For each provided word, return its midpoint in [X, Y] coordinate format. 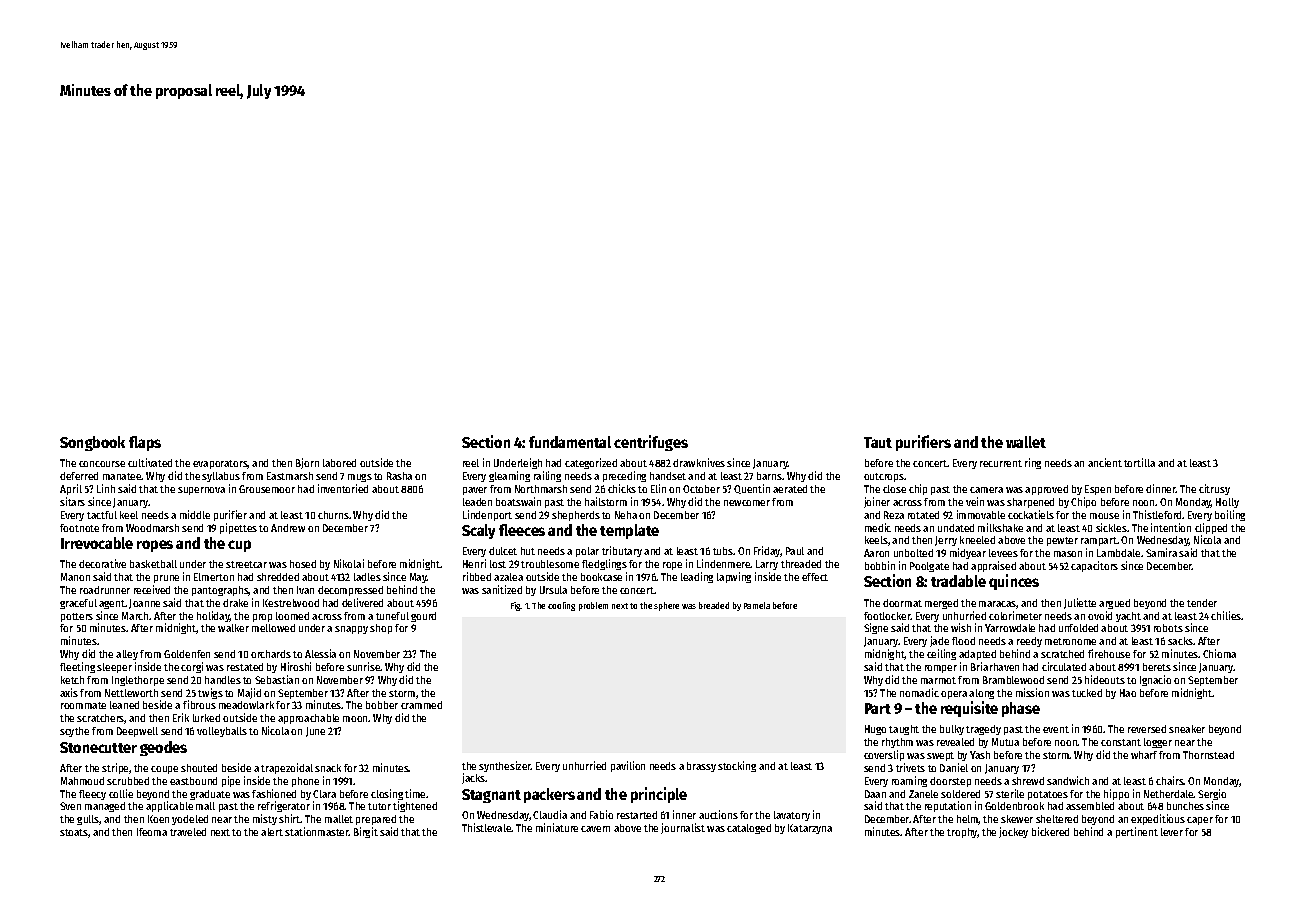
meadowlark [246, 705]
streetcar [246, 564]
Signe [876, 628]
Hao [1128, 693]
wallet [1026, 442]
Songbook [92, 443]
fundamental [570, 442]
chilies [1226, 615]
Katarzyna [810, 829]
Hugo [875, 730]
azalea [508, 577]
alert [272, 832]
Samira [1161, 552]
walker [233, 628]
